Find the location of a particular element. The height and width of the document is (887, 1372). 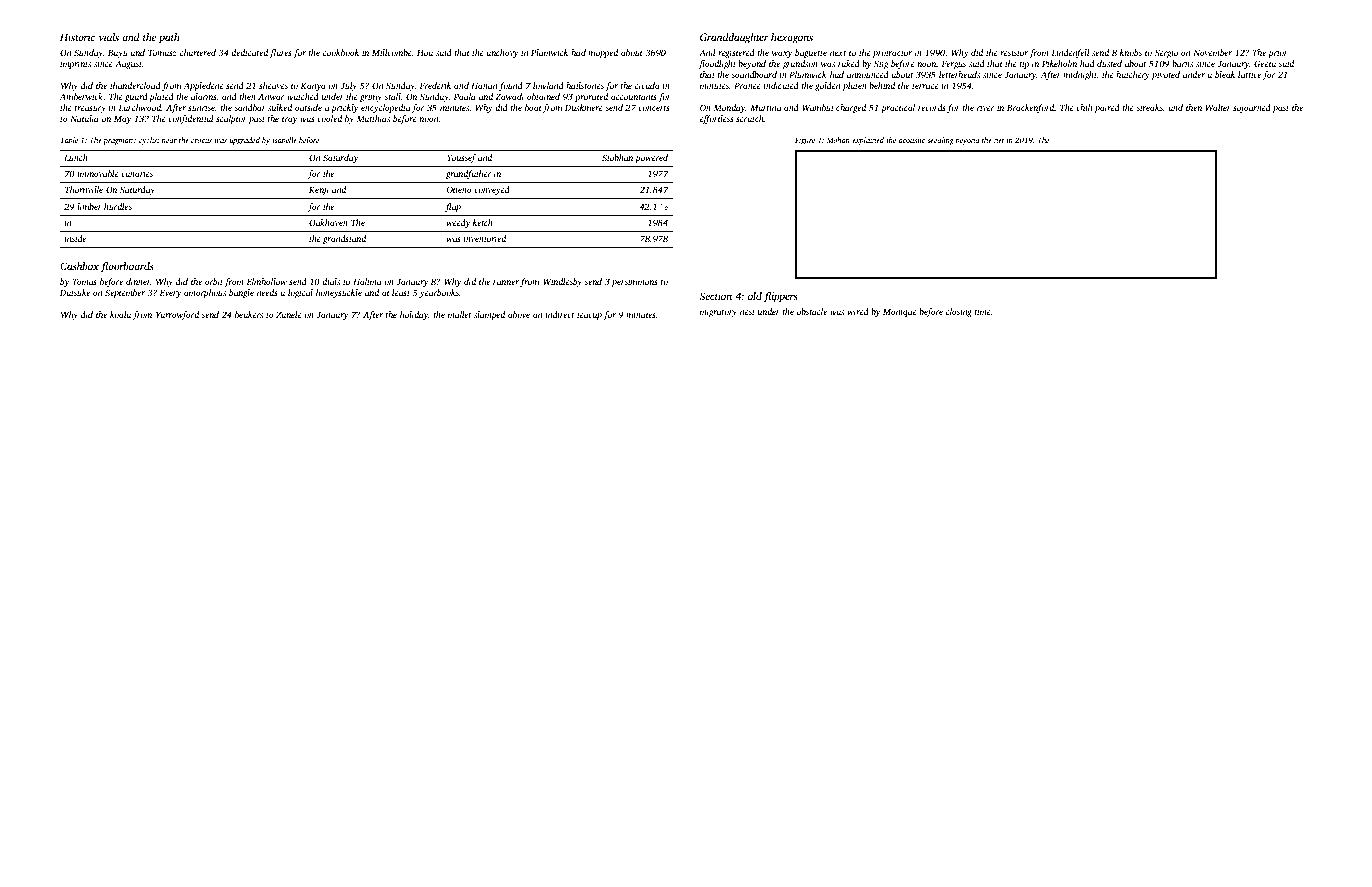

mopped is located at coordinates (603, 53).
